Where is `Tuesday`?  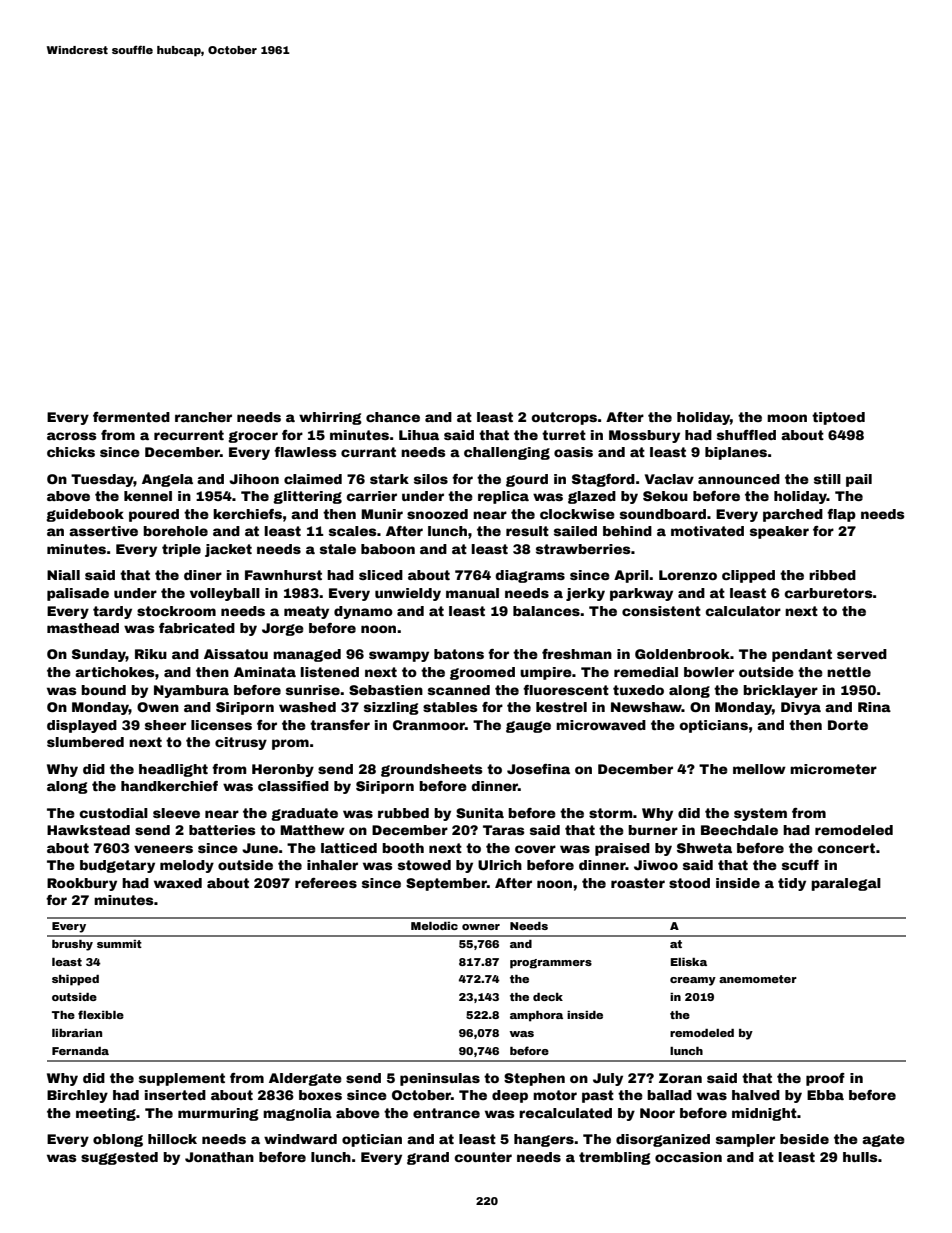
Tuesday is located at coordinates (102, 480).
